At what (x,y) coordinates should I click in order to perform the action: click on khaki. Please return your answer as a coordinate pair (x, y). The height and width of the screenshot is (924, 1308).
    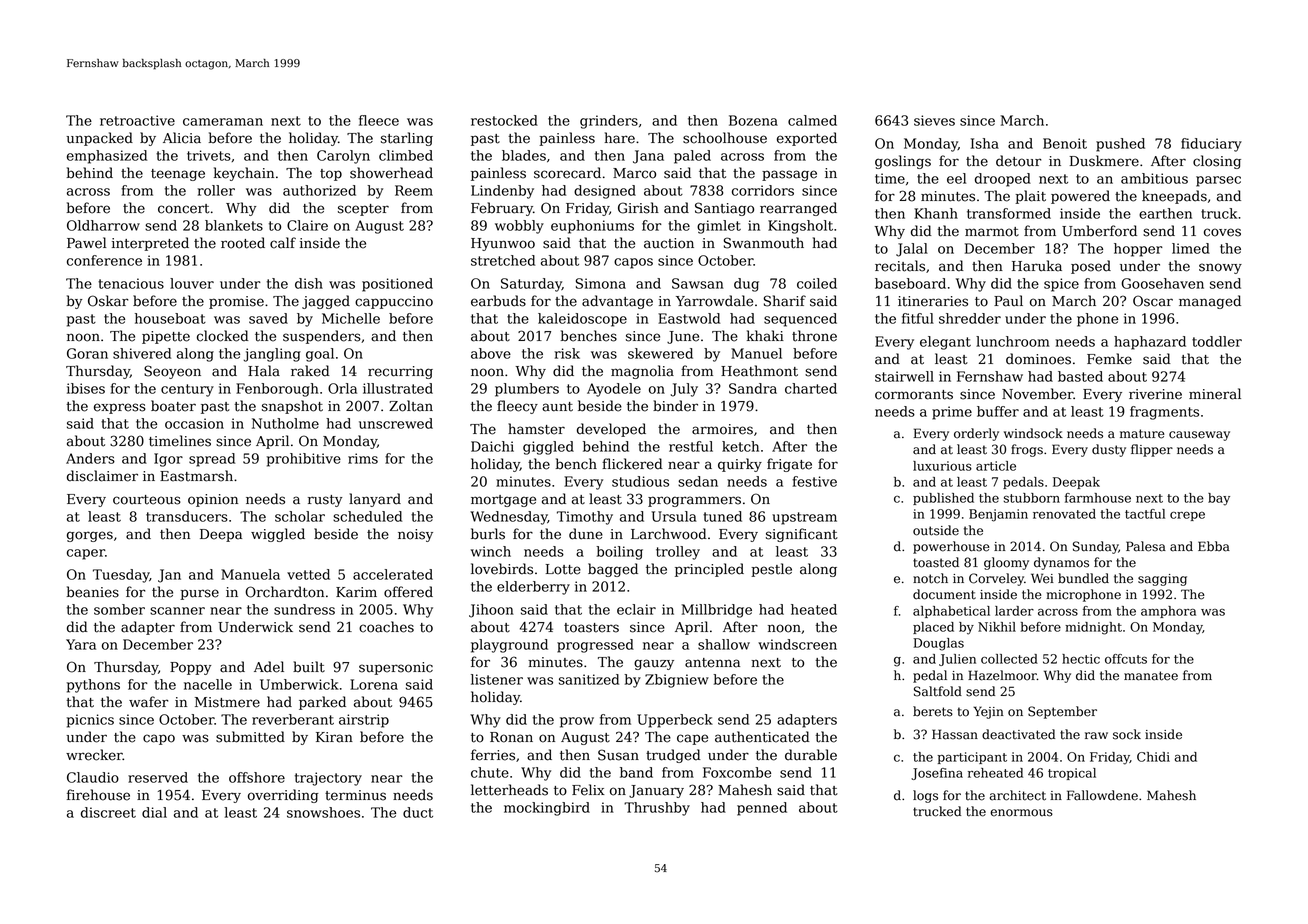
    Looking at the image, I should click on (765, 336).
